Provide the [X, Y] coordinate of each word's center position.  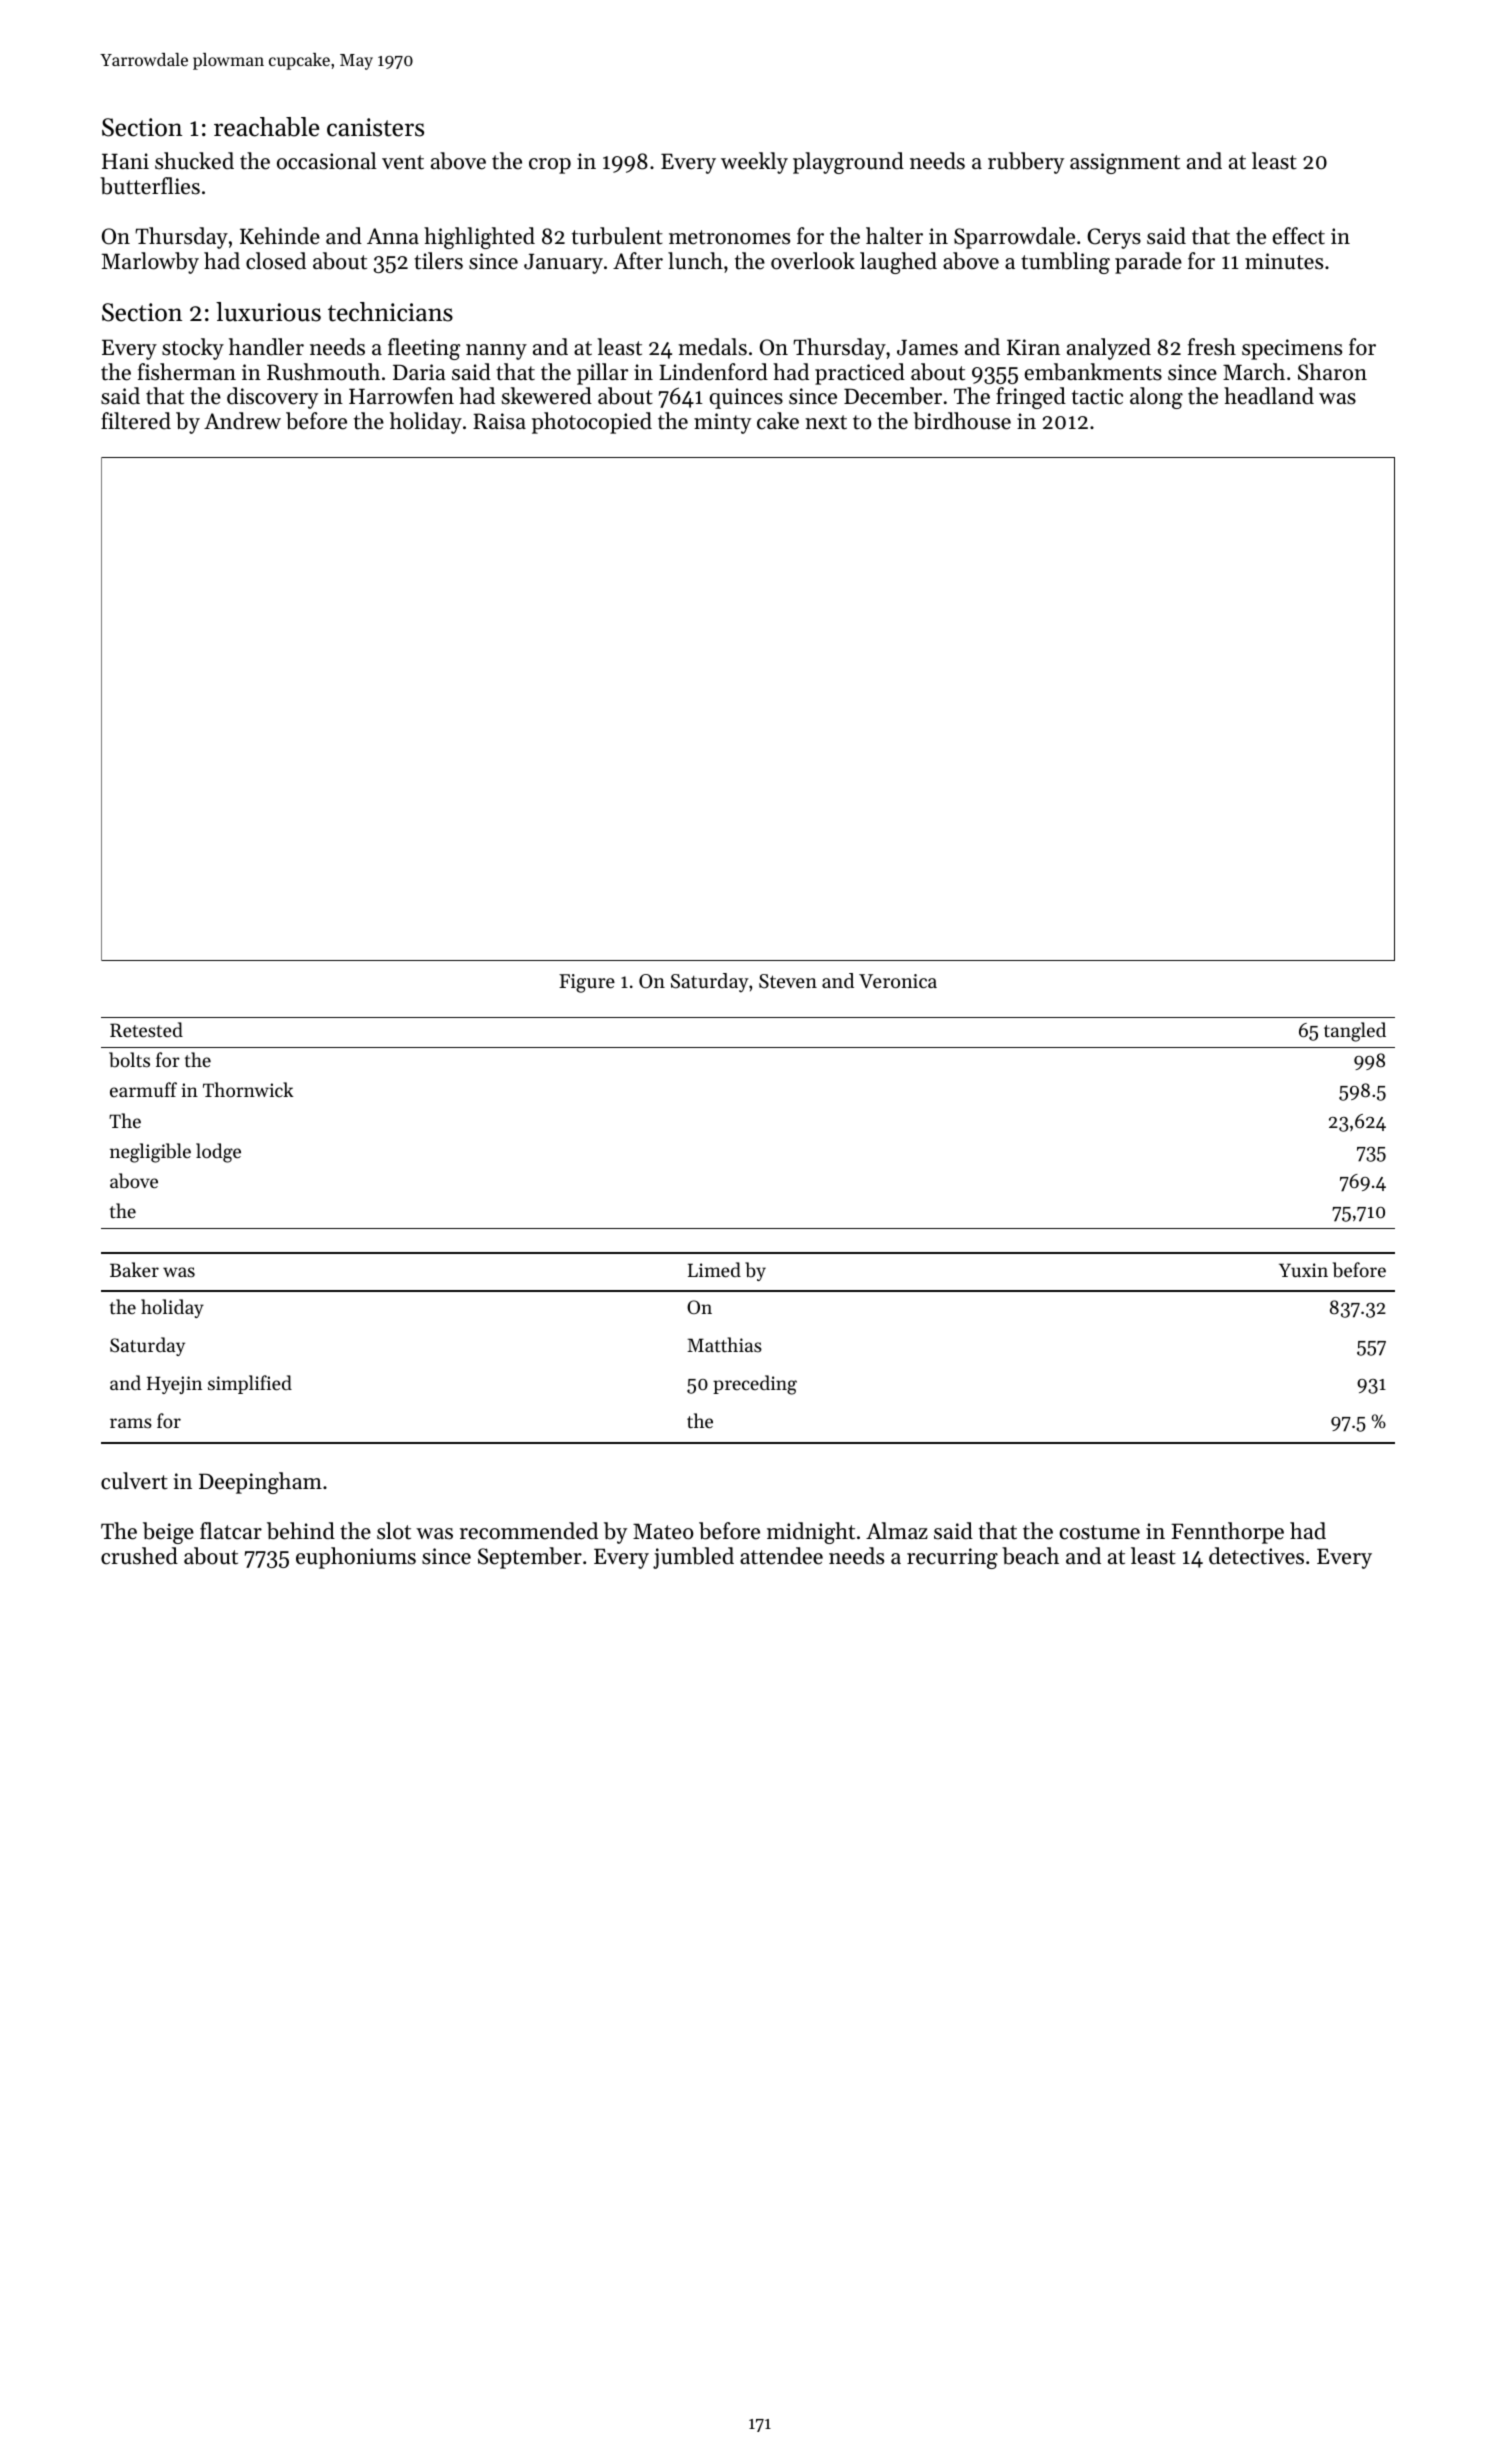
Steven [788, 981]
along [1156, 398]
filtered [136, 421]
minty [722, 423]
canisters [375, 127]
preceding [755, 1385]
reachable [266, 127]
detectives [1256, 1556]
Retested [146, 1029]
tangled [1355, 1032]
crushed [139, 1556]
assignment [1125, 163]
